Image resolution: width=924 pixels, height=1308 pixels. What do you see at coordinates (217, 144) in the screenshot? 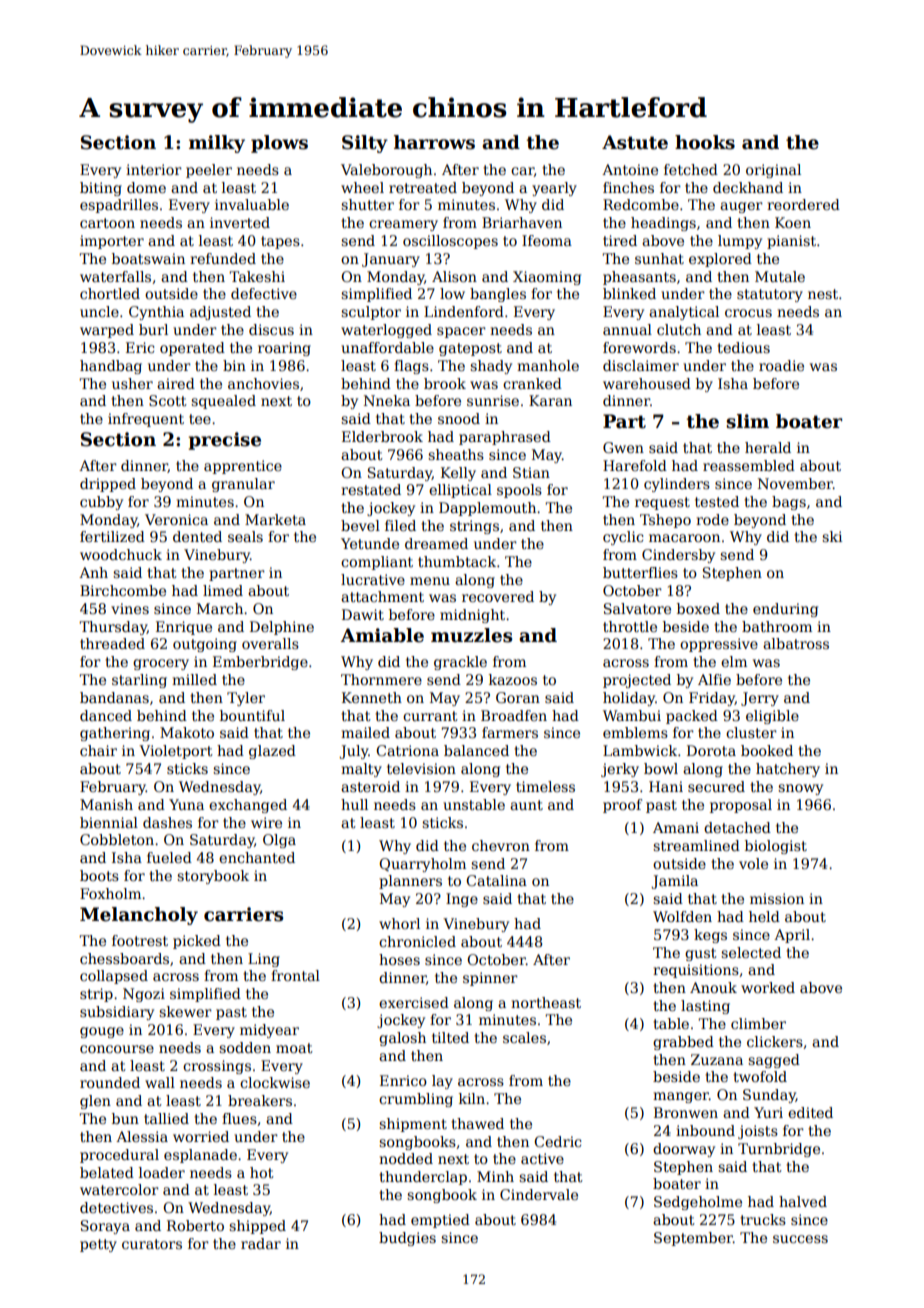
I see `milky` at bounding box center [217, 144].
